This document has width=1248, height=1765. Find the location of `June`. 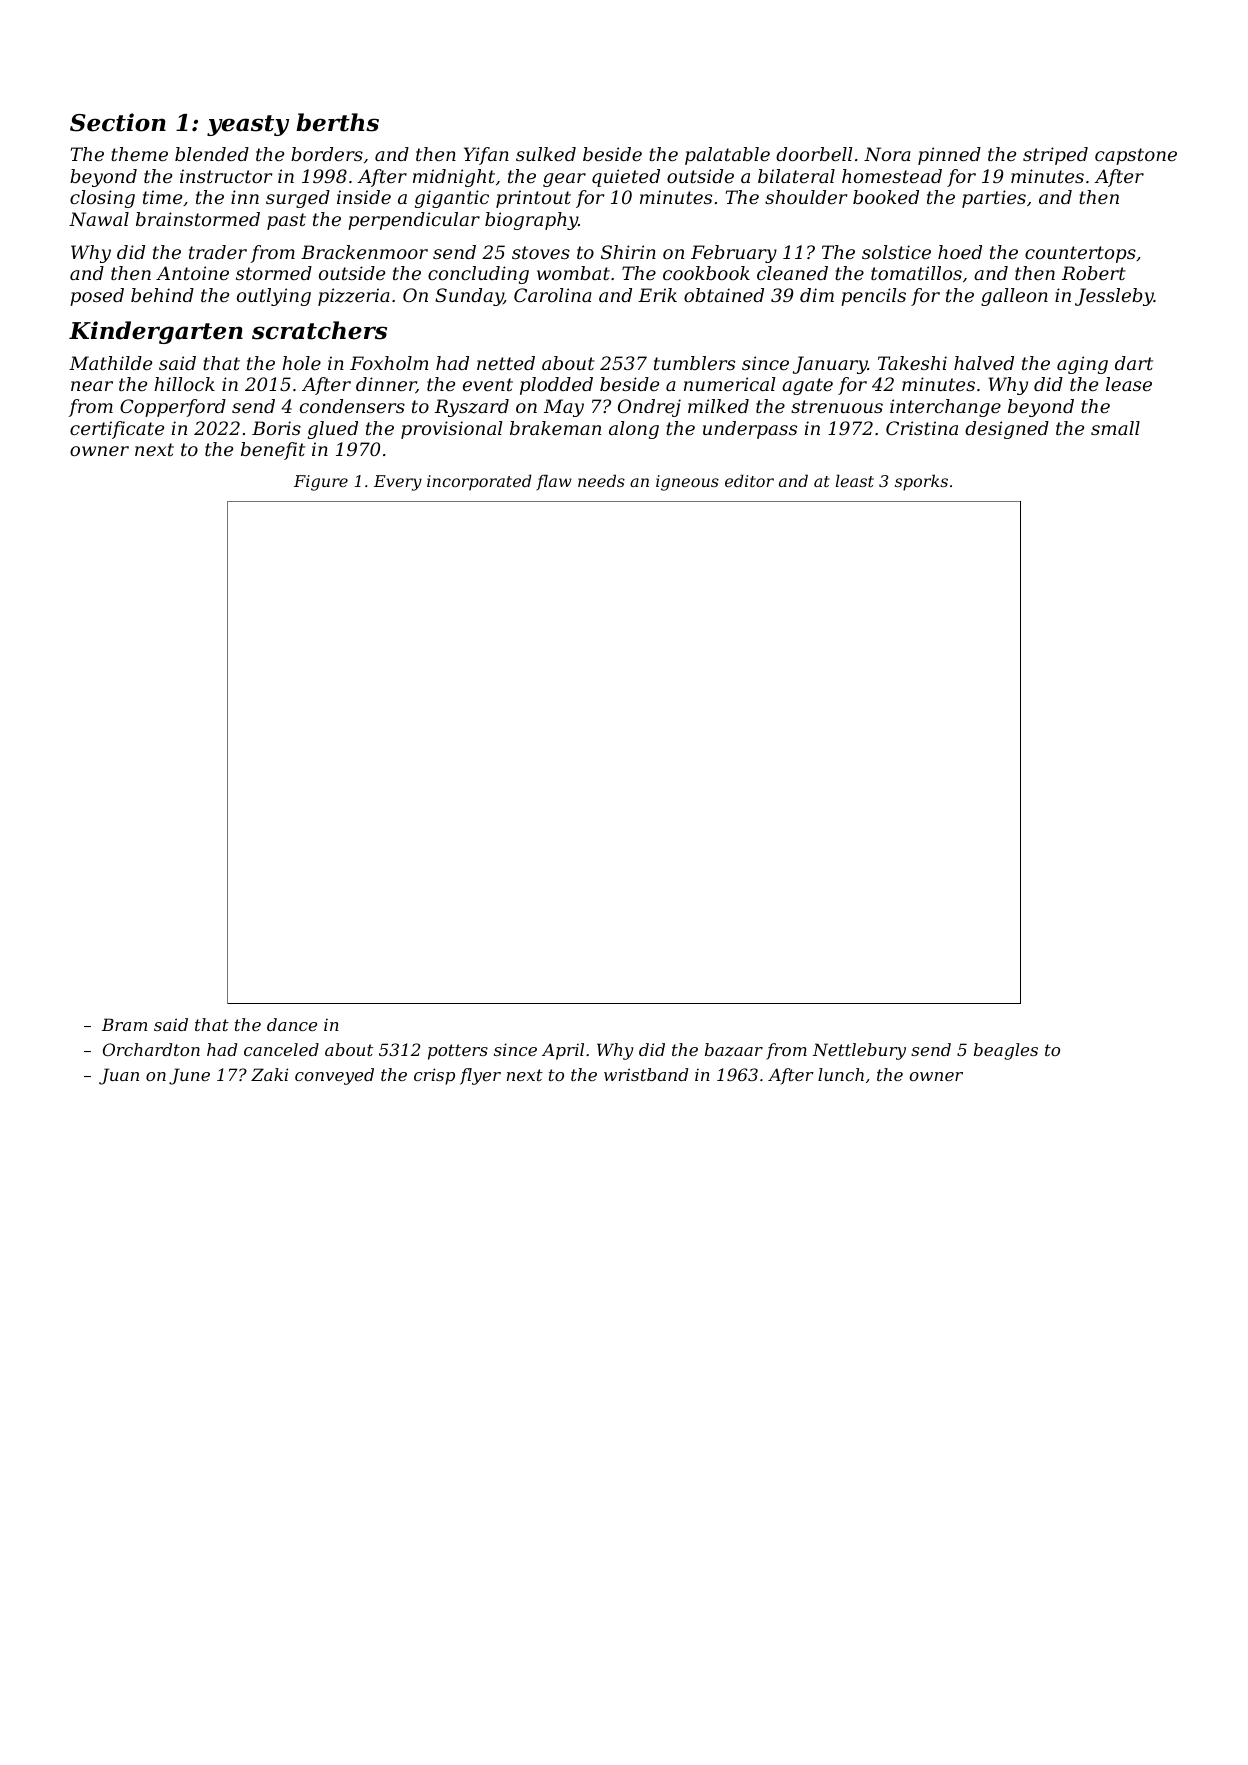

June is located at coordinates (189, 1076).
